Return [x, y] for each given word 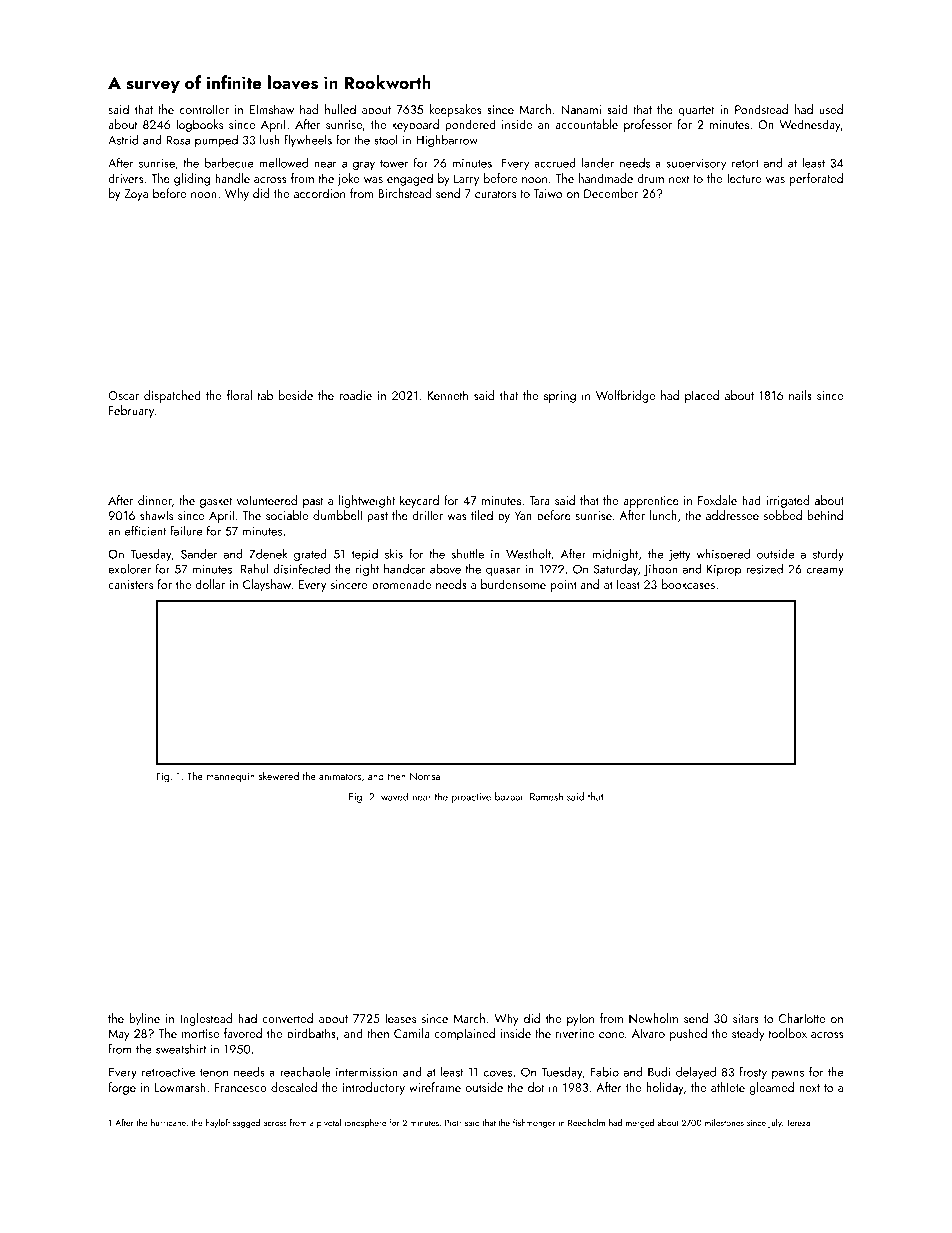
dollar [210, 584]
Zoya [136, 195]
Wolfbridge [625, 396]
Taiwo [548, 193]
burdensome [513, 584]
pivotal [329, 1123]
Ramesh [546, 796]
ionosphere [365, 1123]
